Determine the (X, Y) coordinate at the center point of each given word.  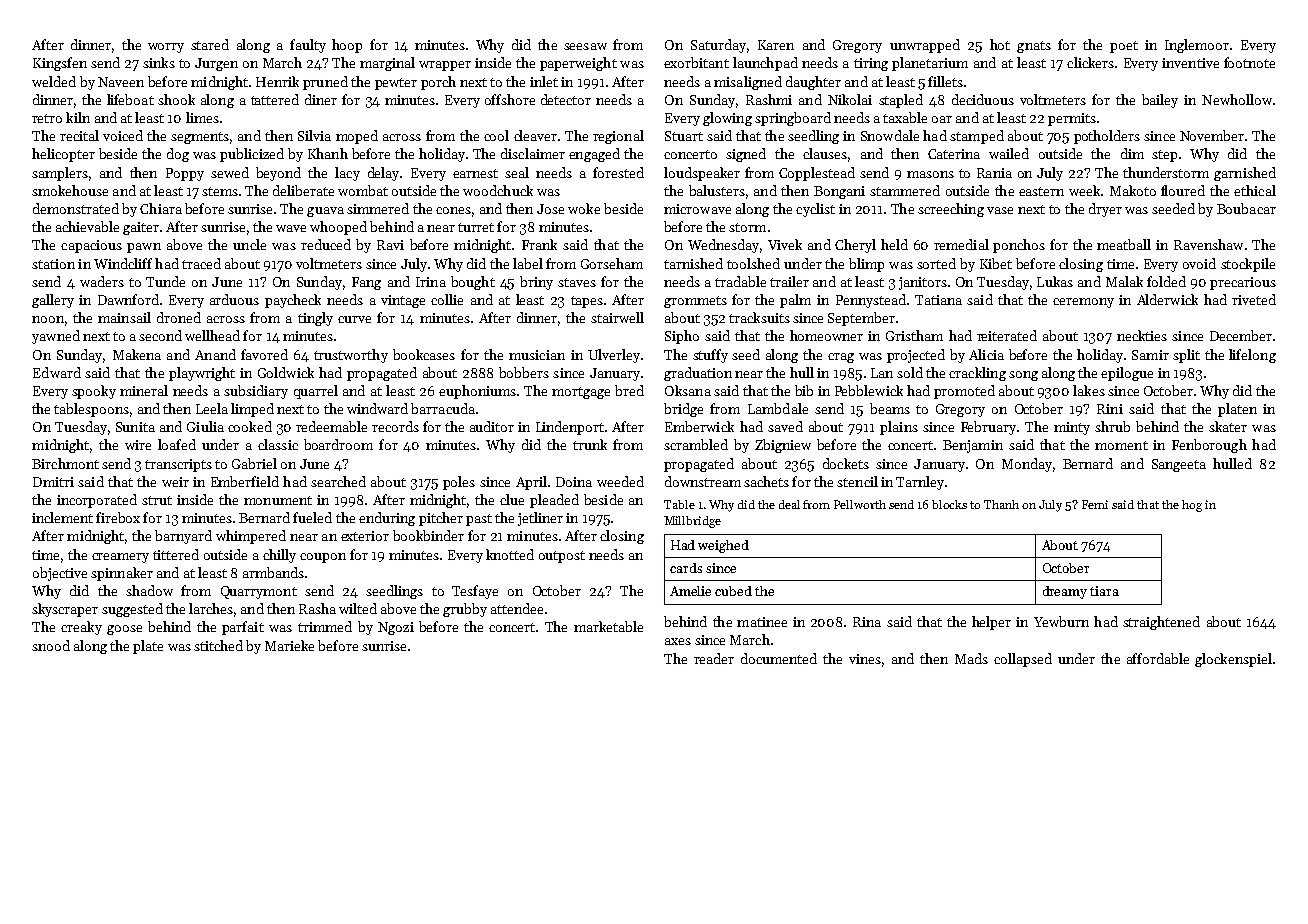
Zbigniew (783, 446)
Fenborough (1209, 446)
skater (1228, 426)
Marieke (289, 645)
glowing (727, 119)
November (1212, 135)
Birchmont (65, 463)
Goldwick (286, 372)
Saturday (718, 46)
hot (1000, 44)
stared (210, 44)
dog (178, 155)
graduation (698, 374)
